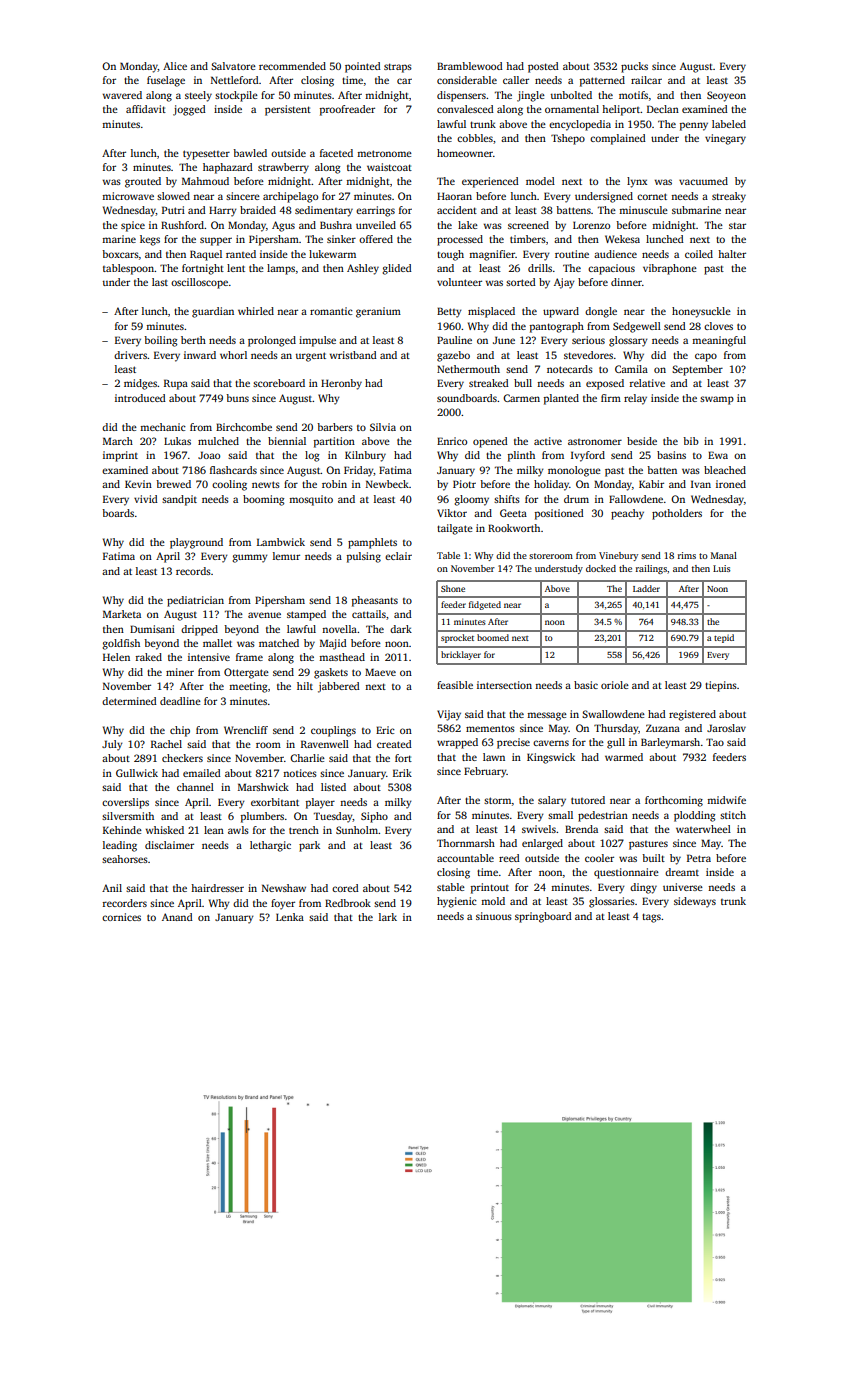 This page has width=849, height=1400. What do you see at coordinates (389, 167) in the page?
I see `waistcoat` at bounding box center [389, 167].
